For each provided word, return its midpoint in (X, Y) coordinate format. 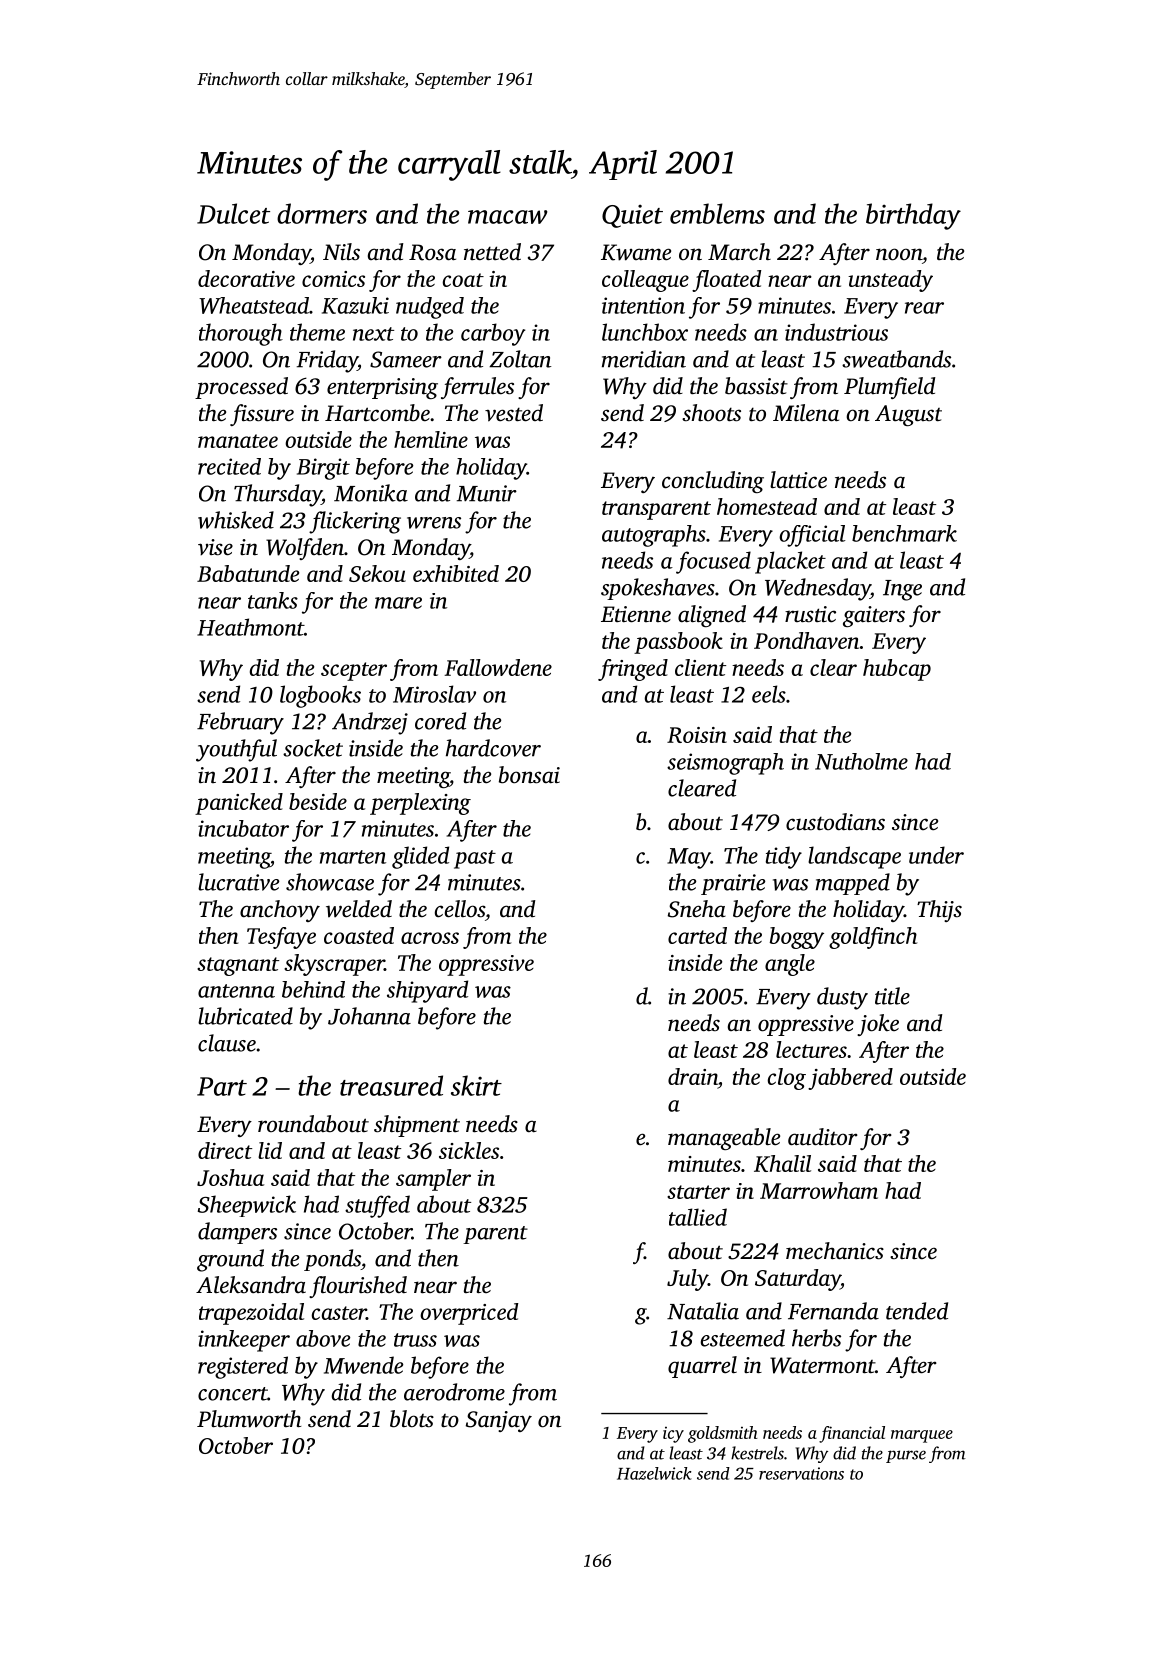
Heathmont (250, 627)
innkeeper (244, 1341)
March (739, 252)
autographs (654, 536)
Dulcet (233, 213)
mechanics (835, 1251)
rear (924, 308)
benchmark (904, 533)
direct (225, 1150)
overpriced (469, 1314)
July (687, 1280)
